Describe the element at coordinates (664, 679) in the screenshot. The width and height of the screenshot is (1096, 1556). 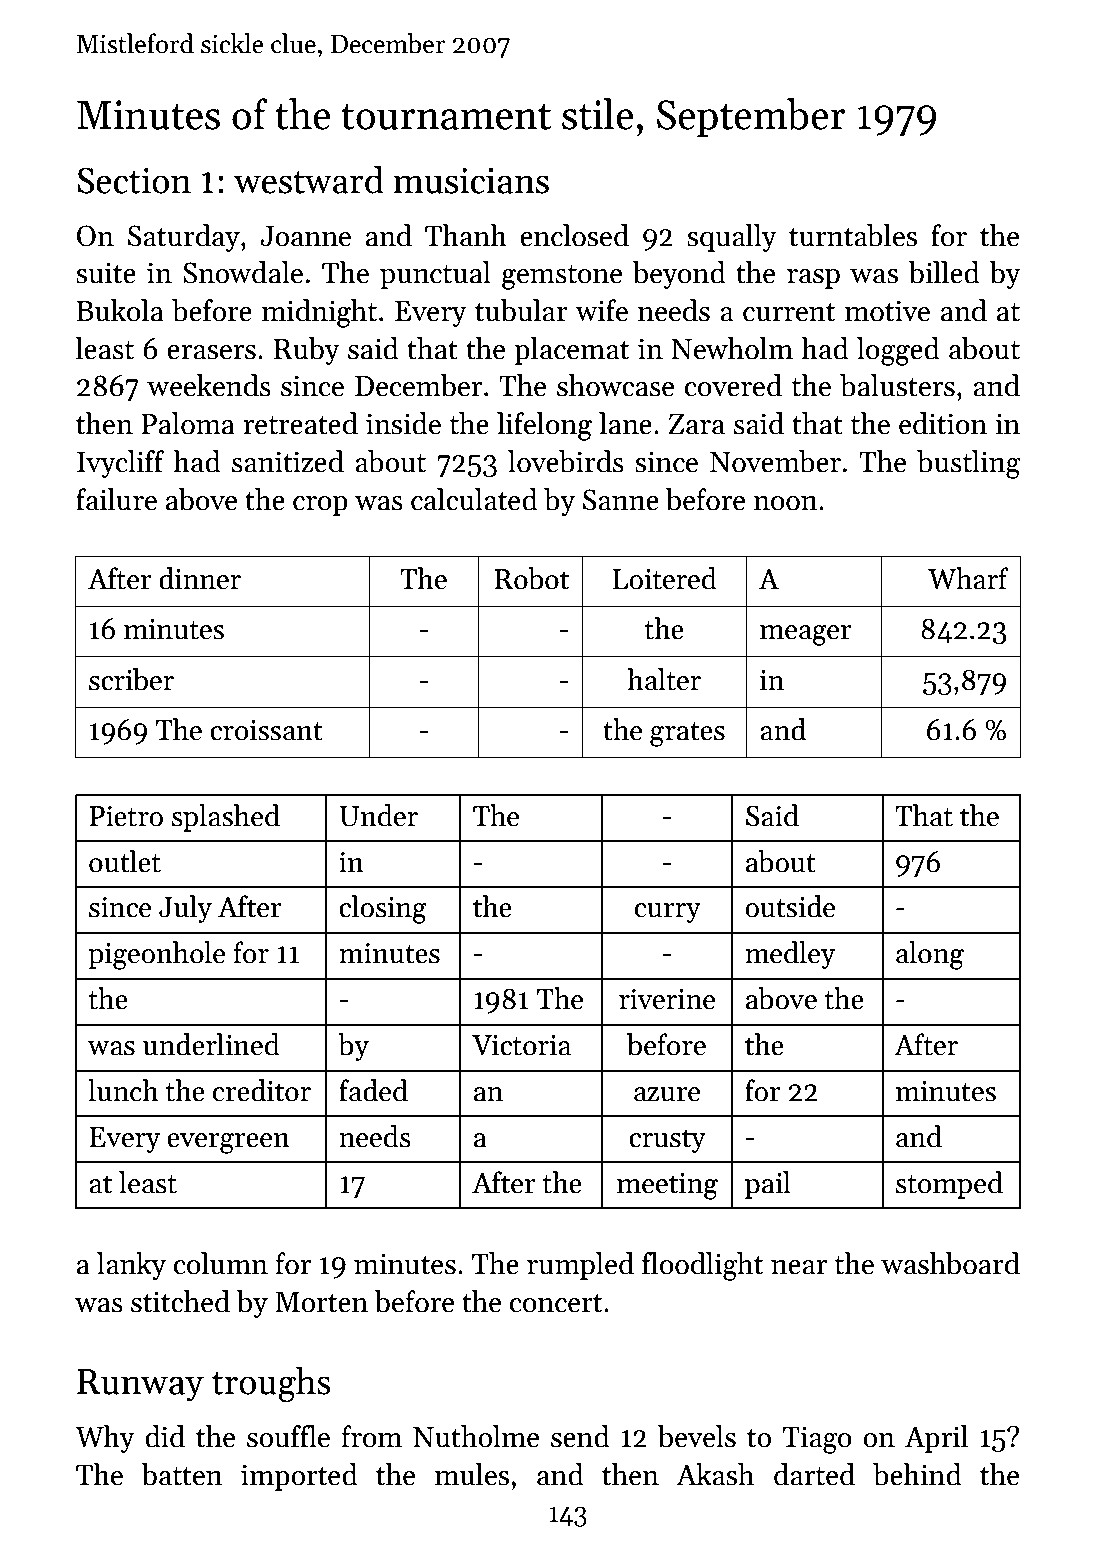
I see `halter` at that location.
